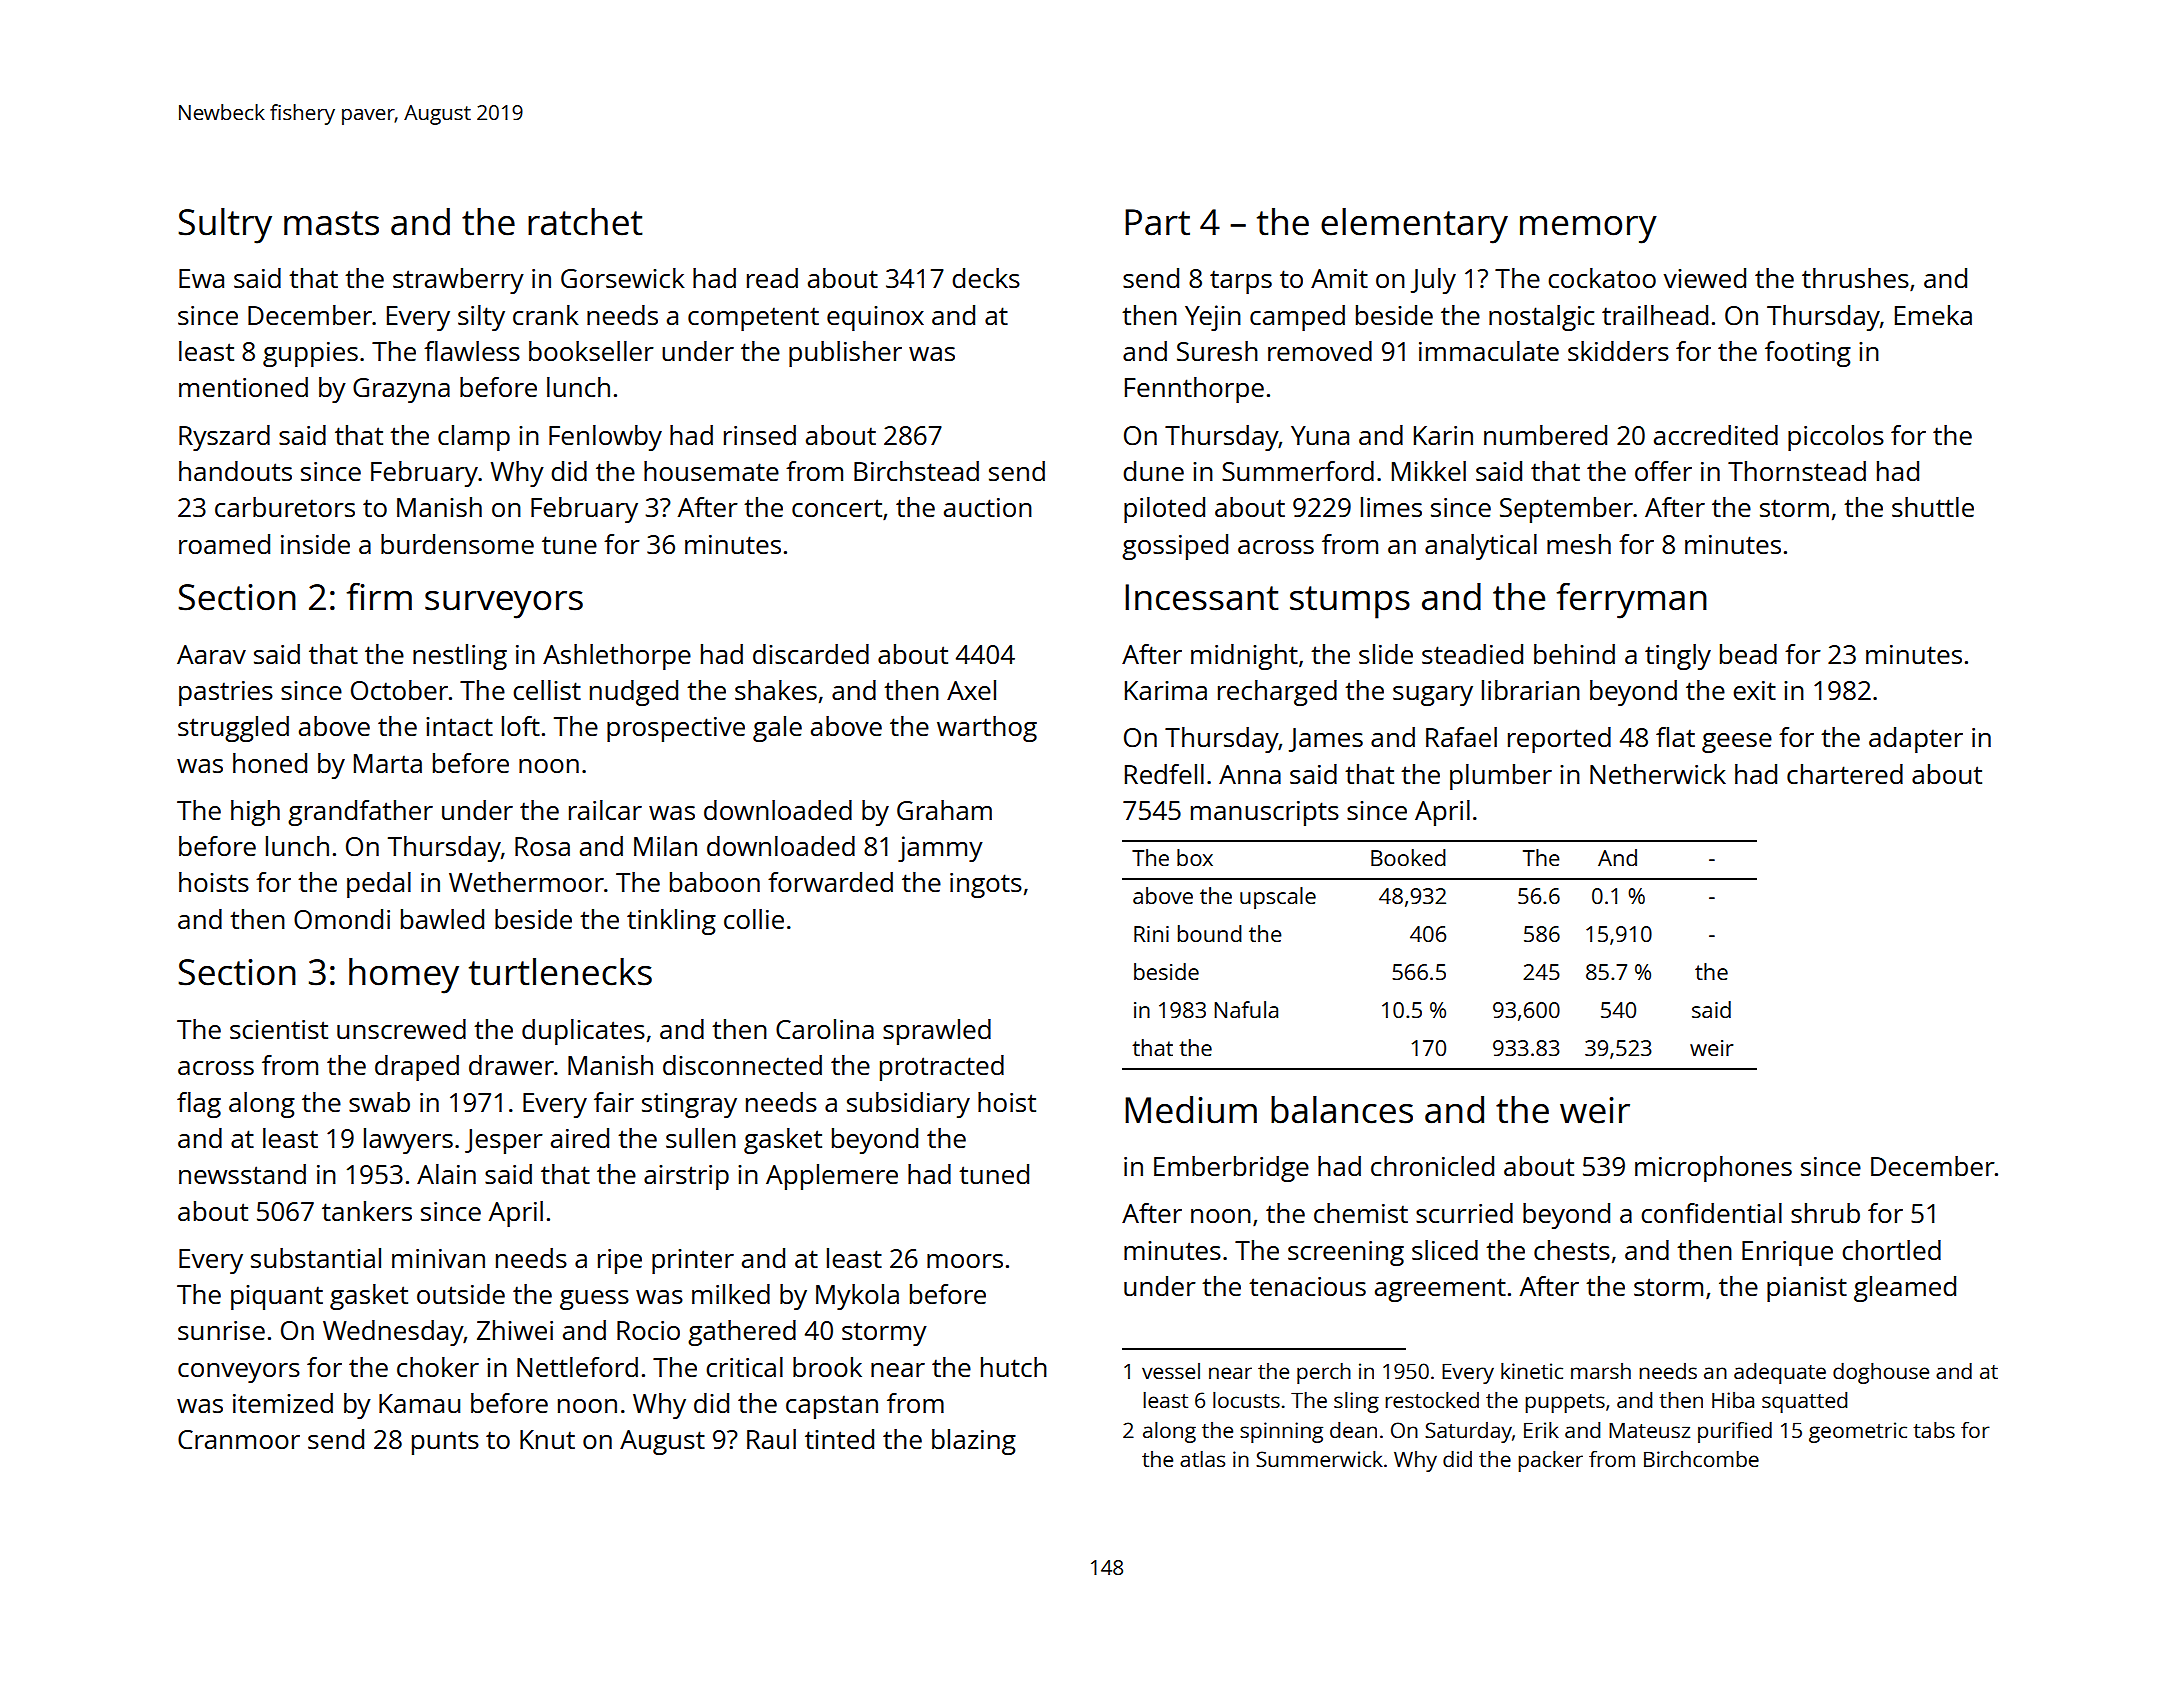 The image size is (2178, 1683). Describe the element at coordinates (445, 1443) in the screenshot. I see `punts` at that location.
